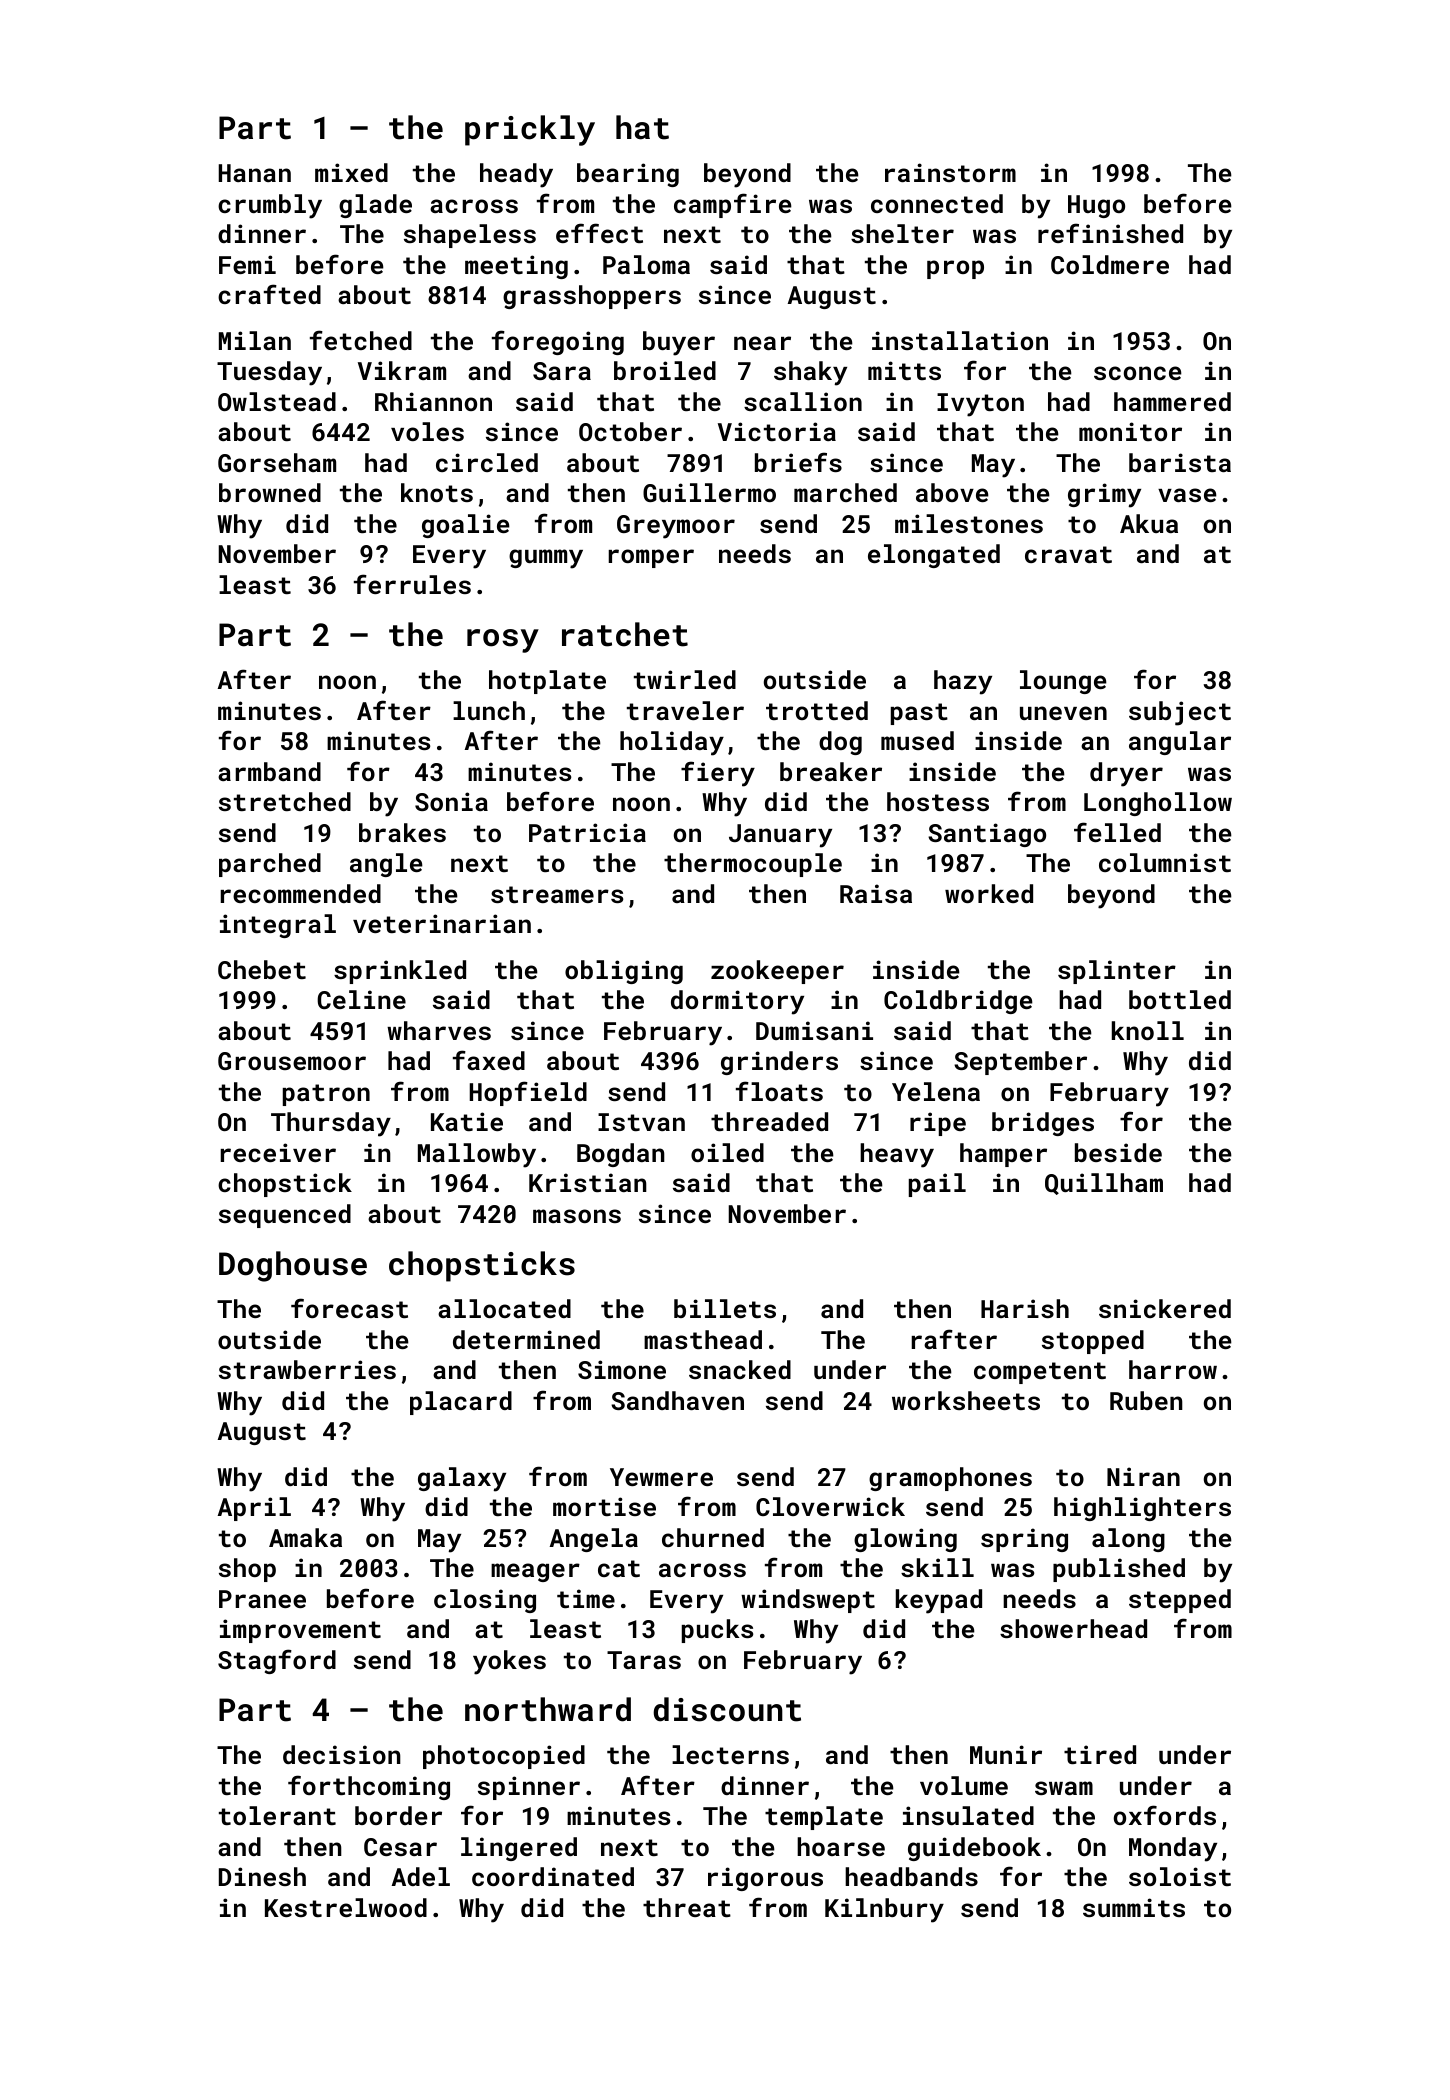 The width and height of the image is (1450, 2100). I want to click on Hugo, so click(1096, 206).
